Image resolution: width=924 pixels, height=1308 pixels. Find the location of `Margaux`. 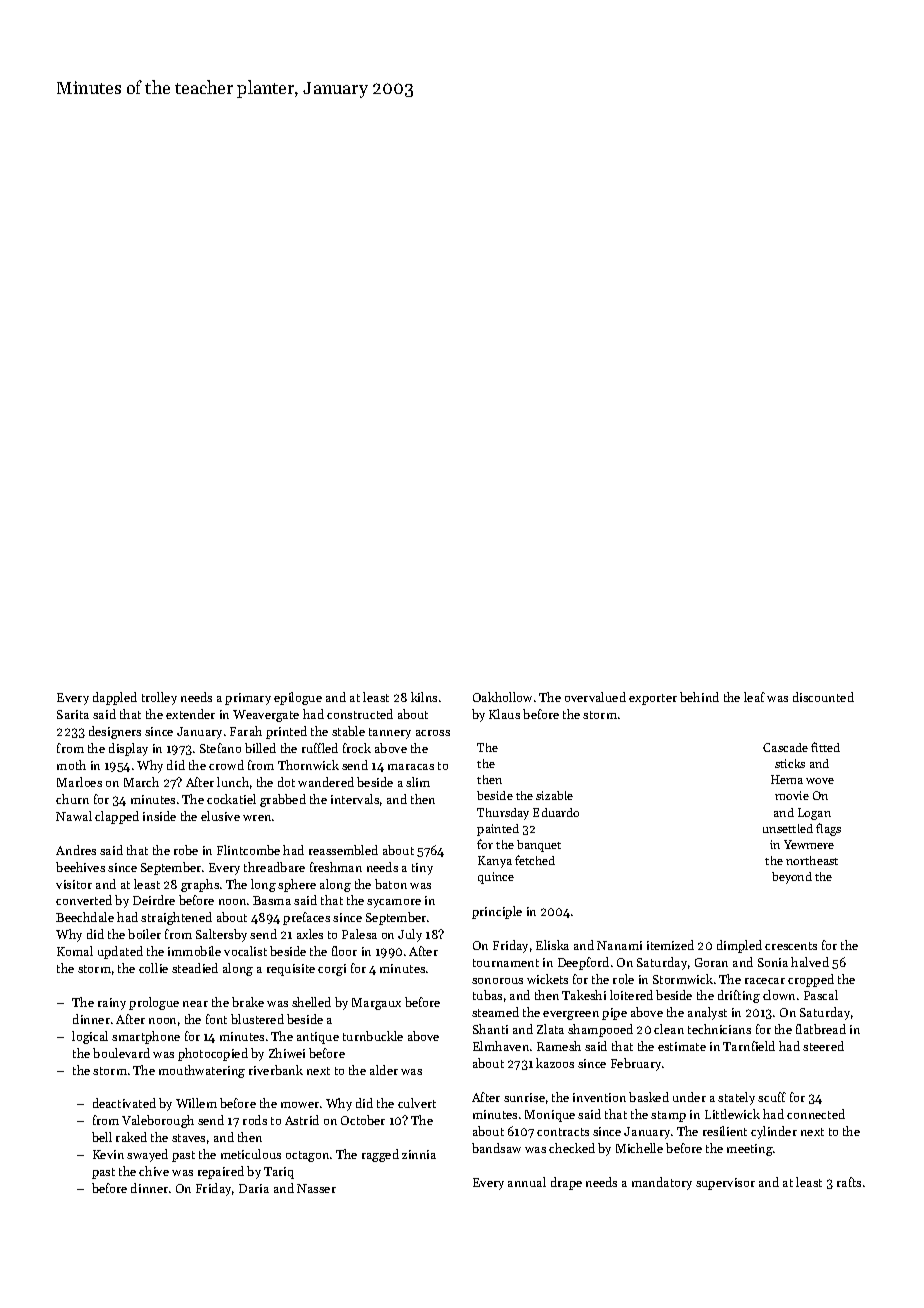

Margaux is located at coordinates (376, 1004).
